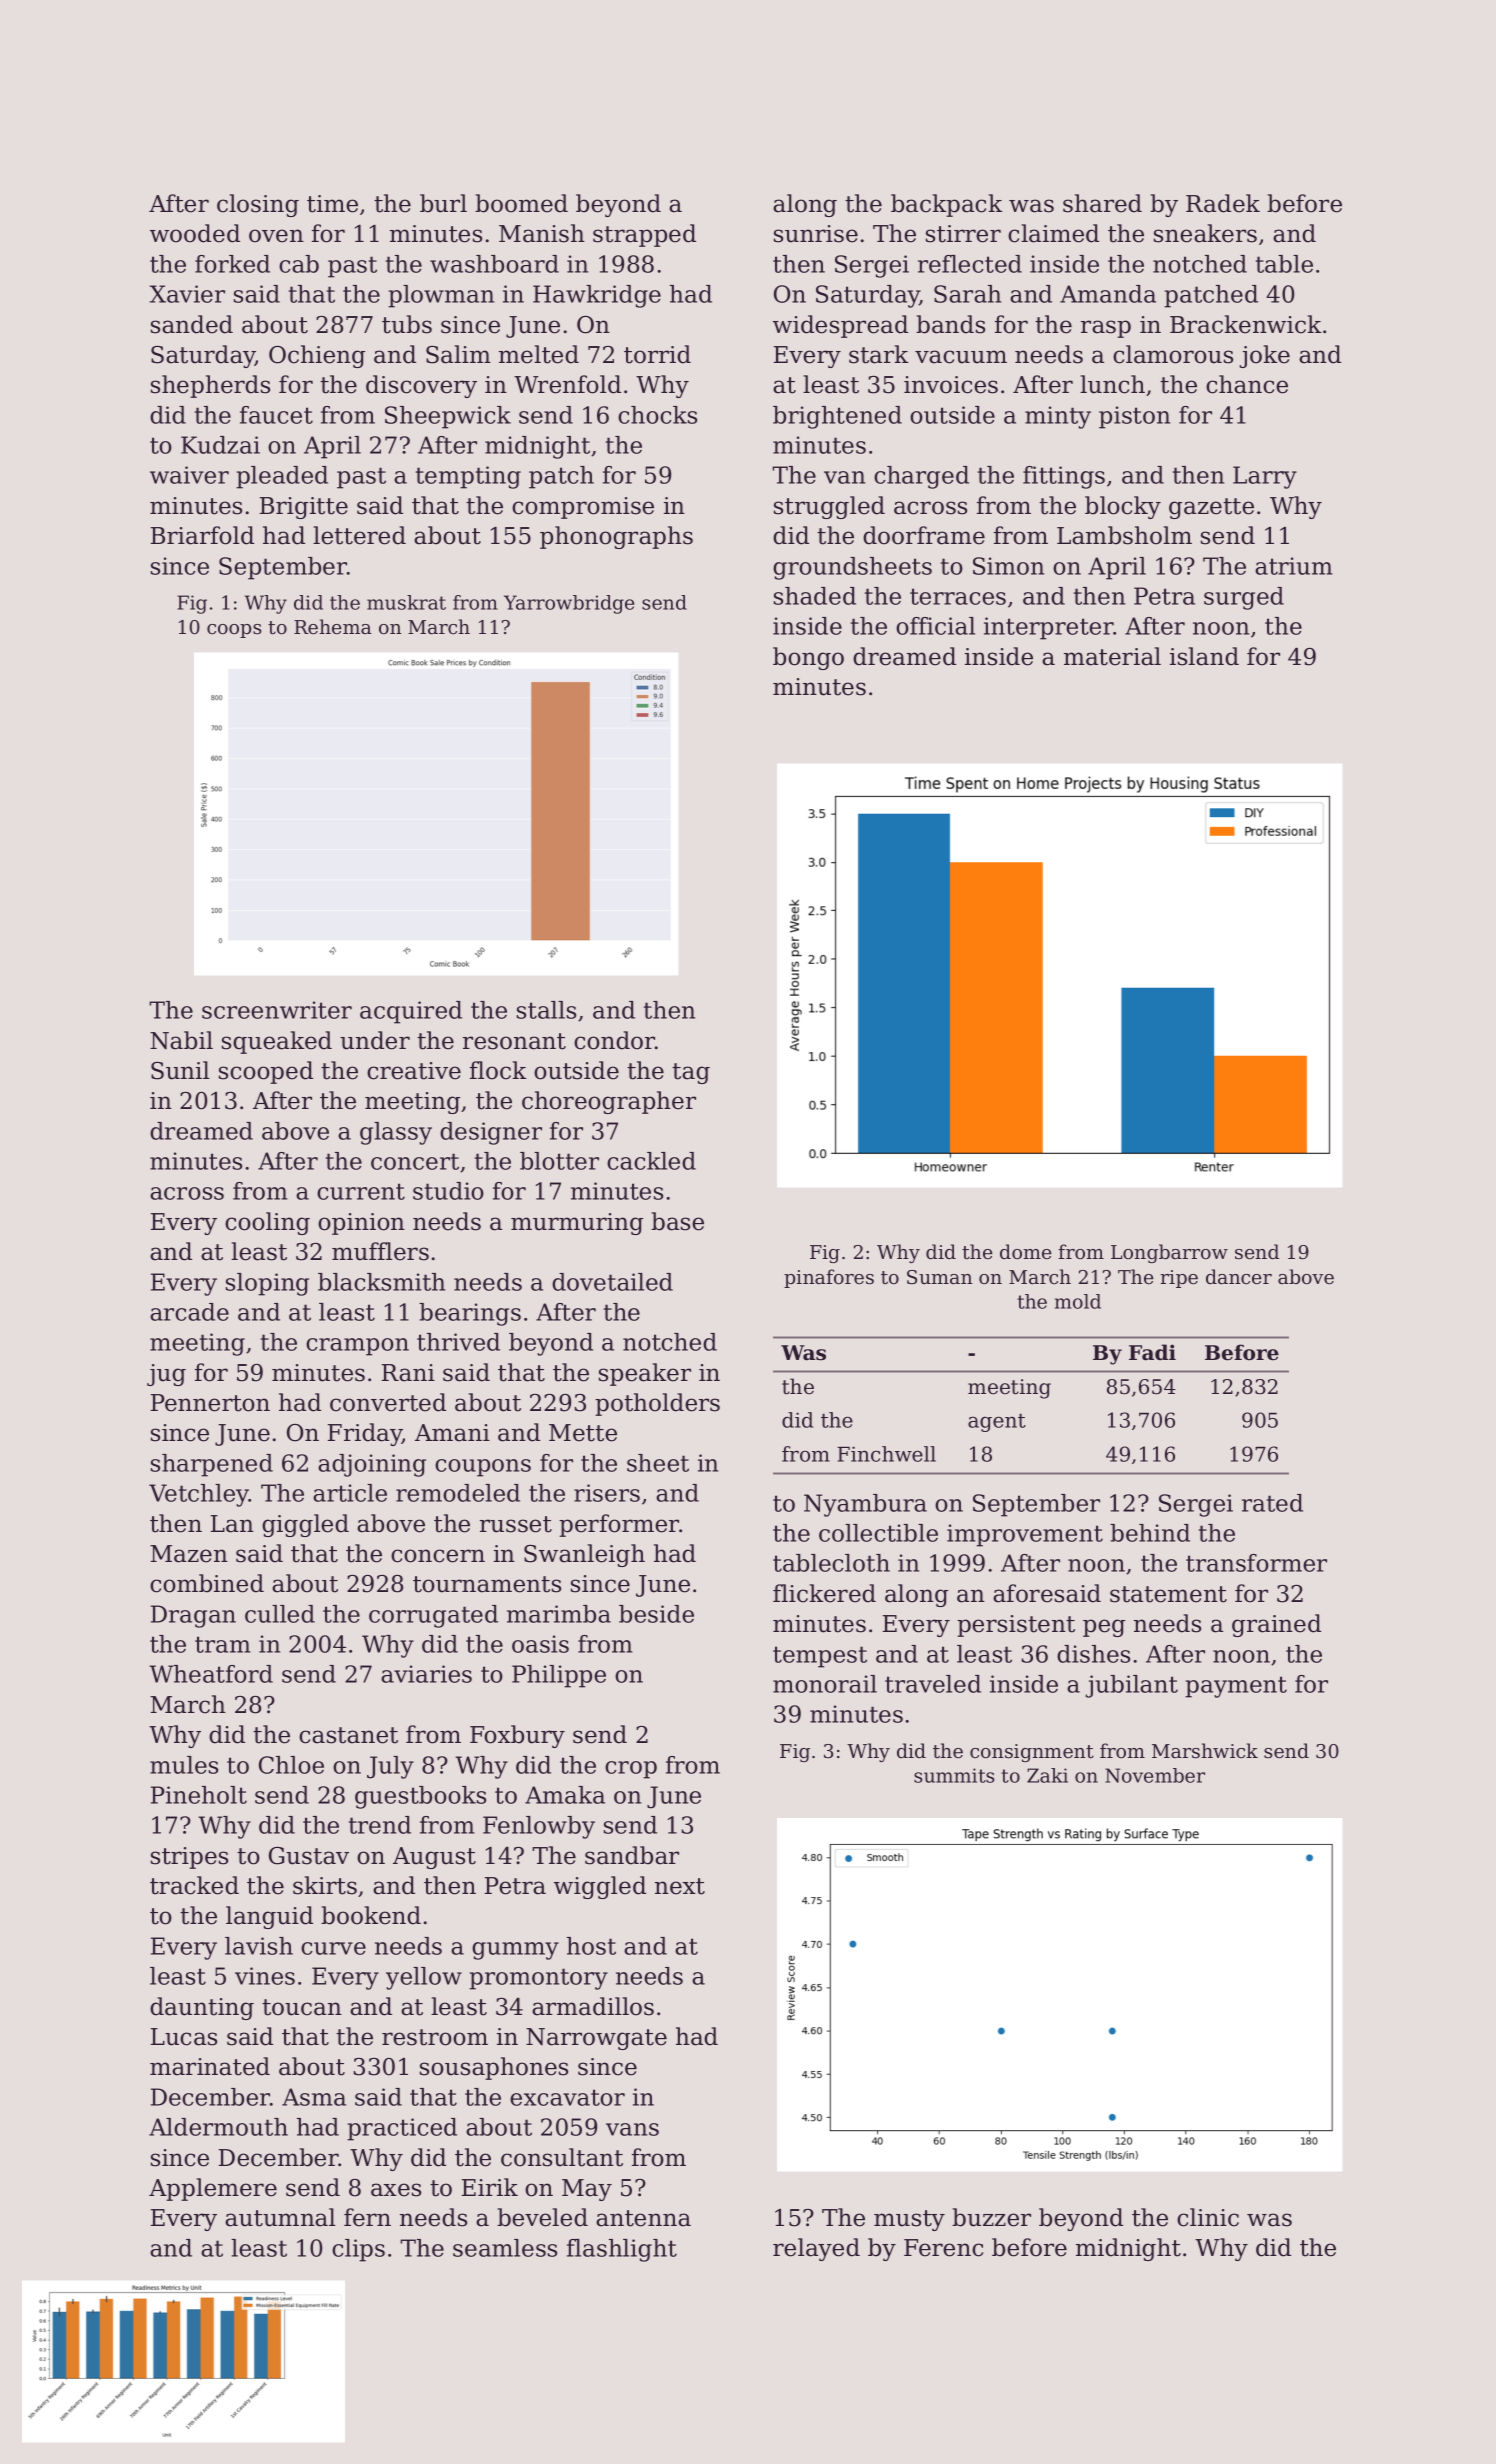 The height and width of the screenshot is (2464, 1496). Describe the element at coordinates (644, 235) in the screenshot. I see `strapped` at that location.
